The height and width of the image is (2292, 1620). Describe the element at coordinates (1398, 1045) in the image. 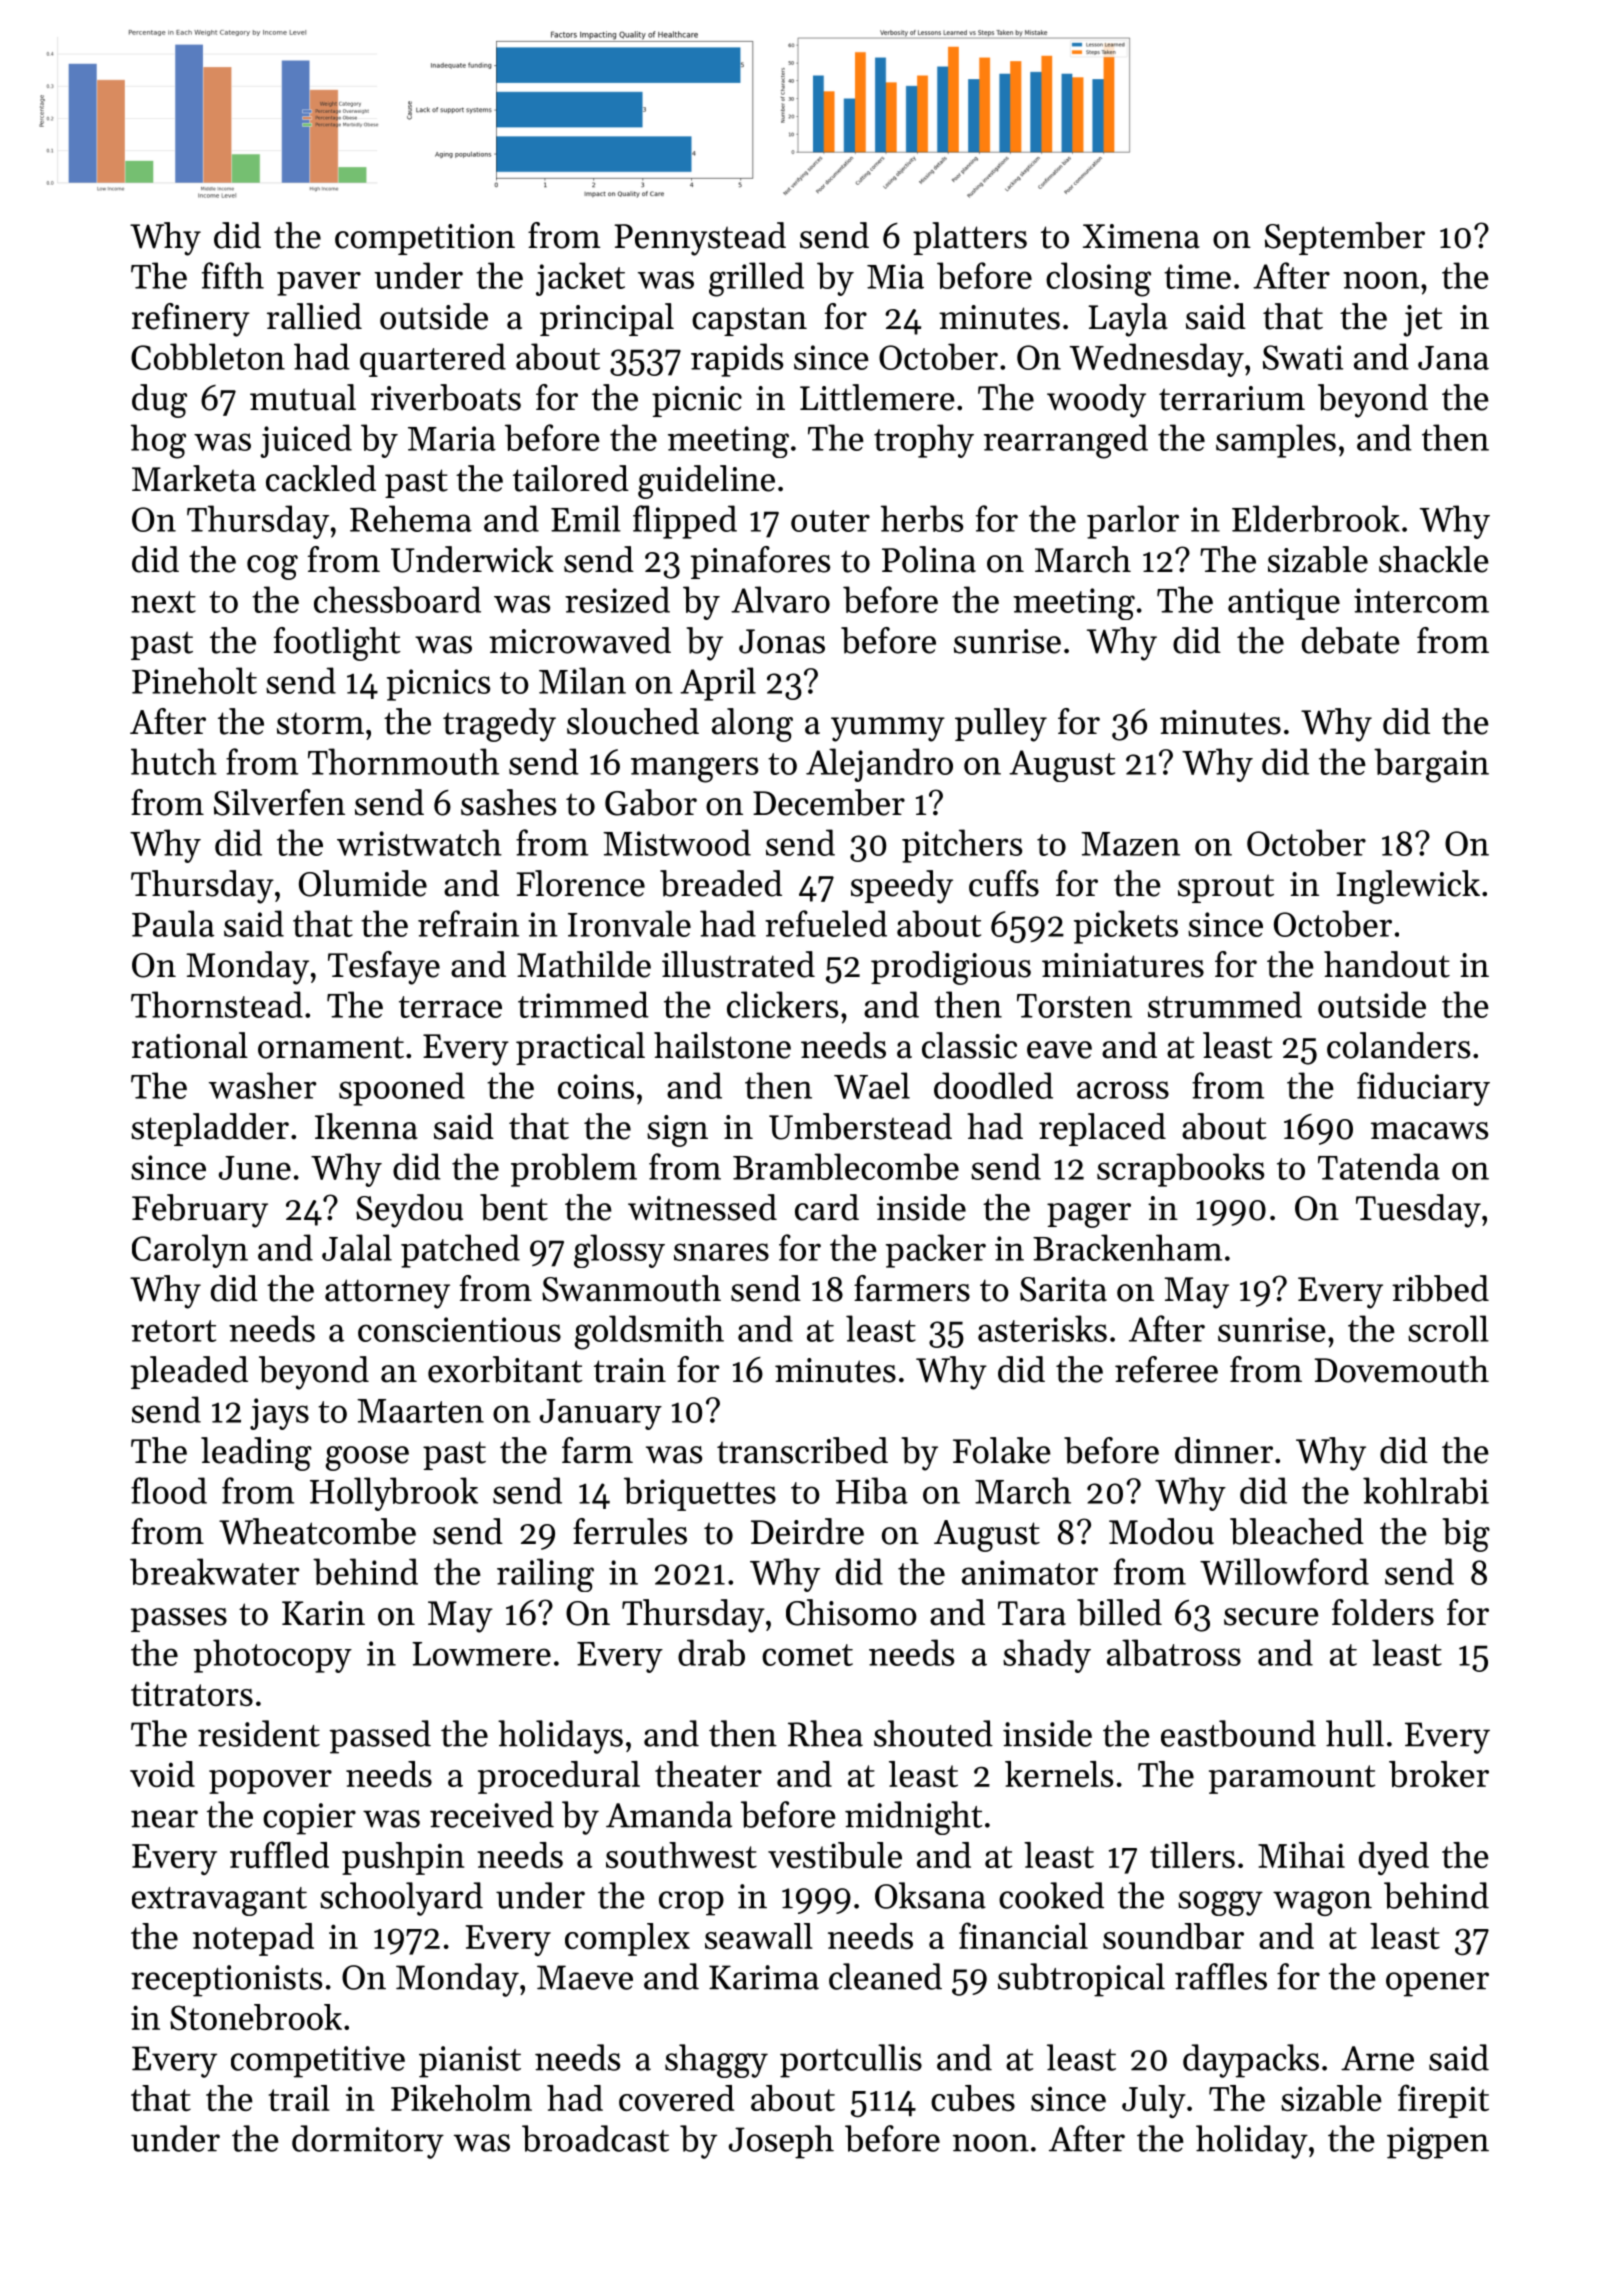

I see `colanders` at that location.
